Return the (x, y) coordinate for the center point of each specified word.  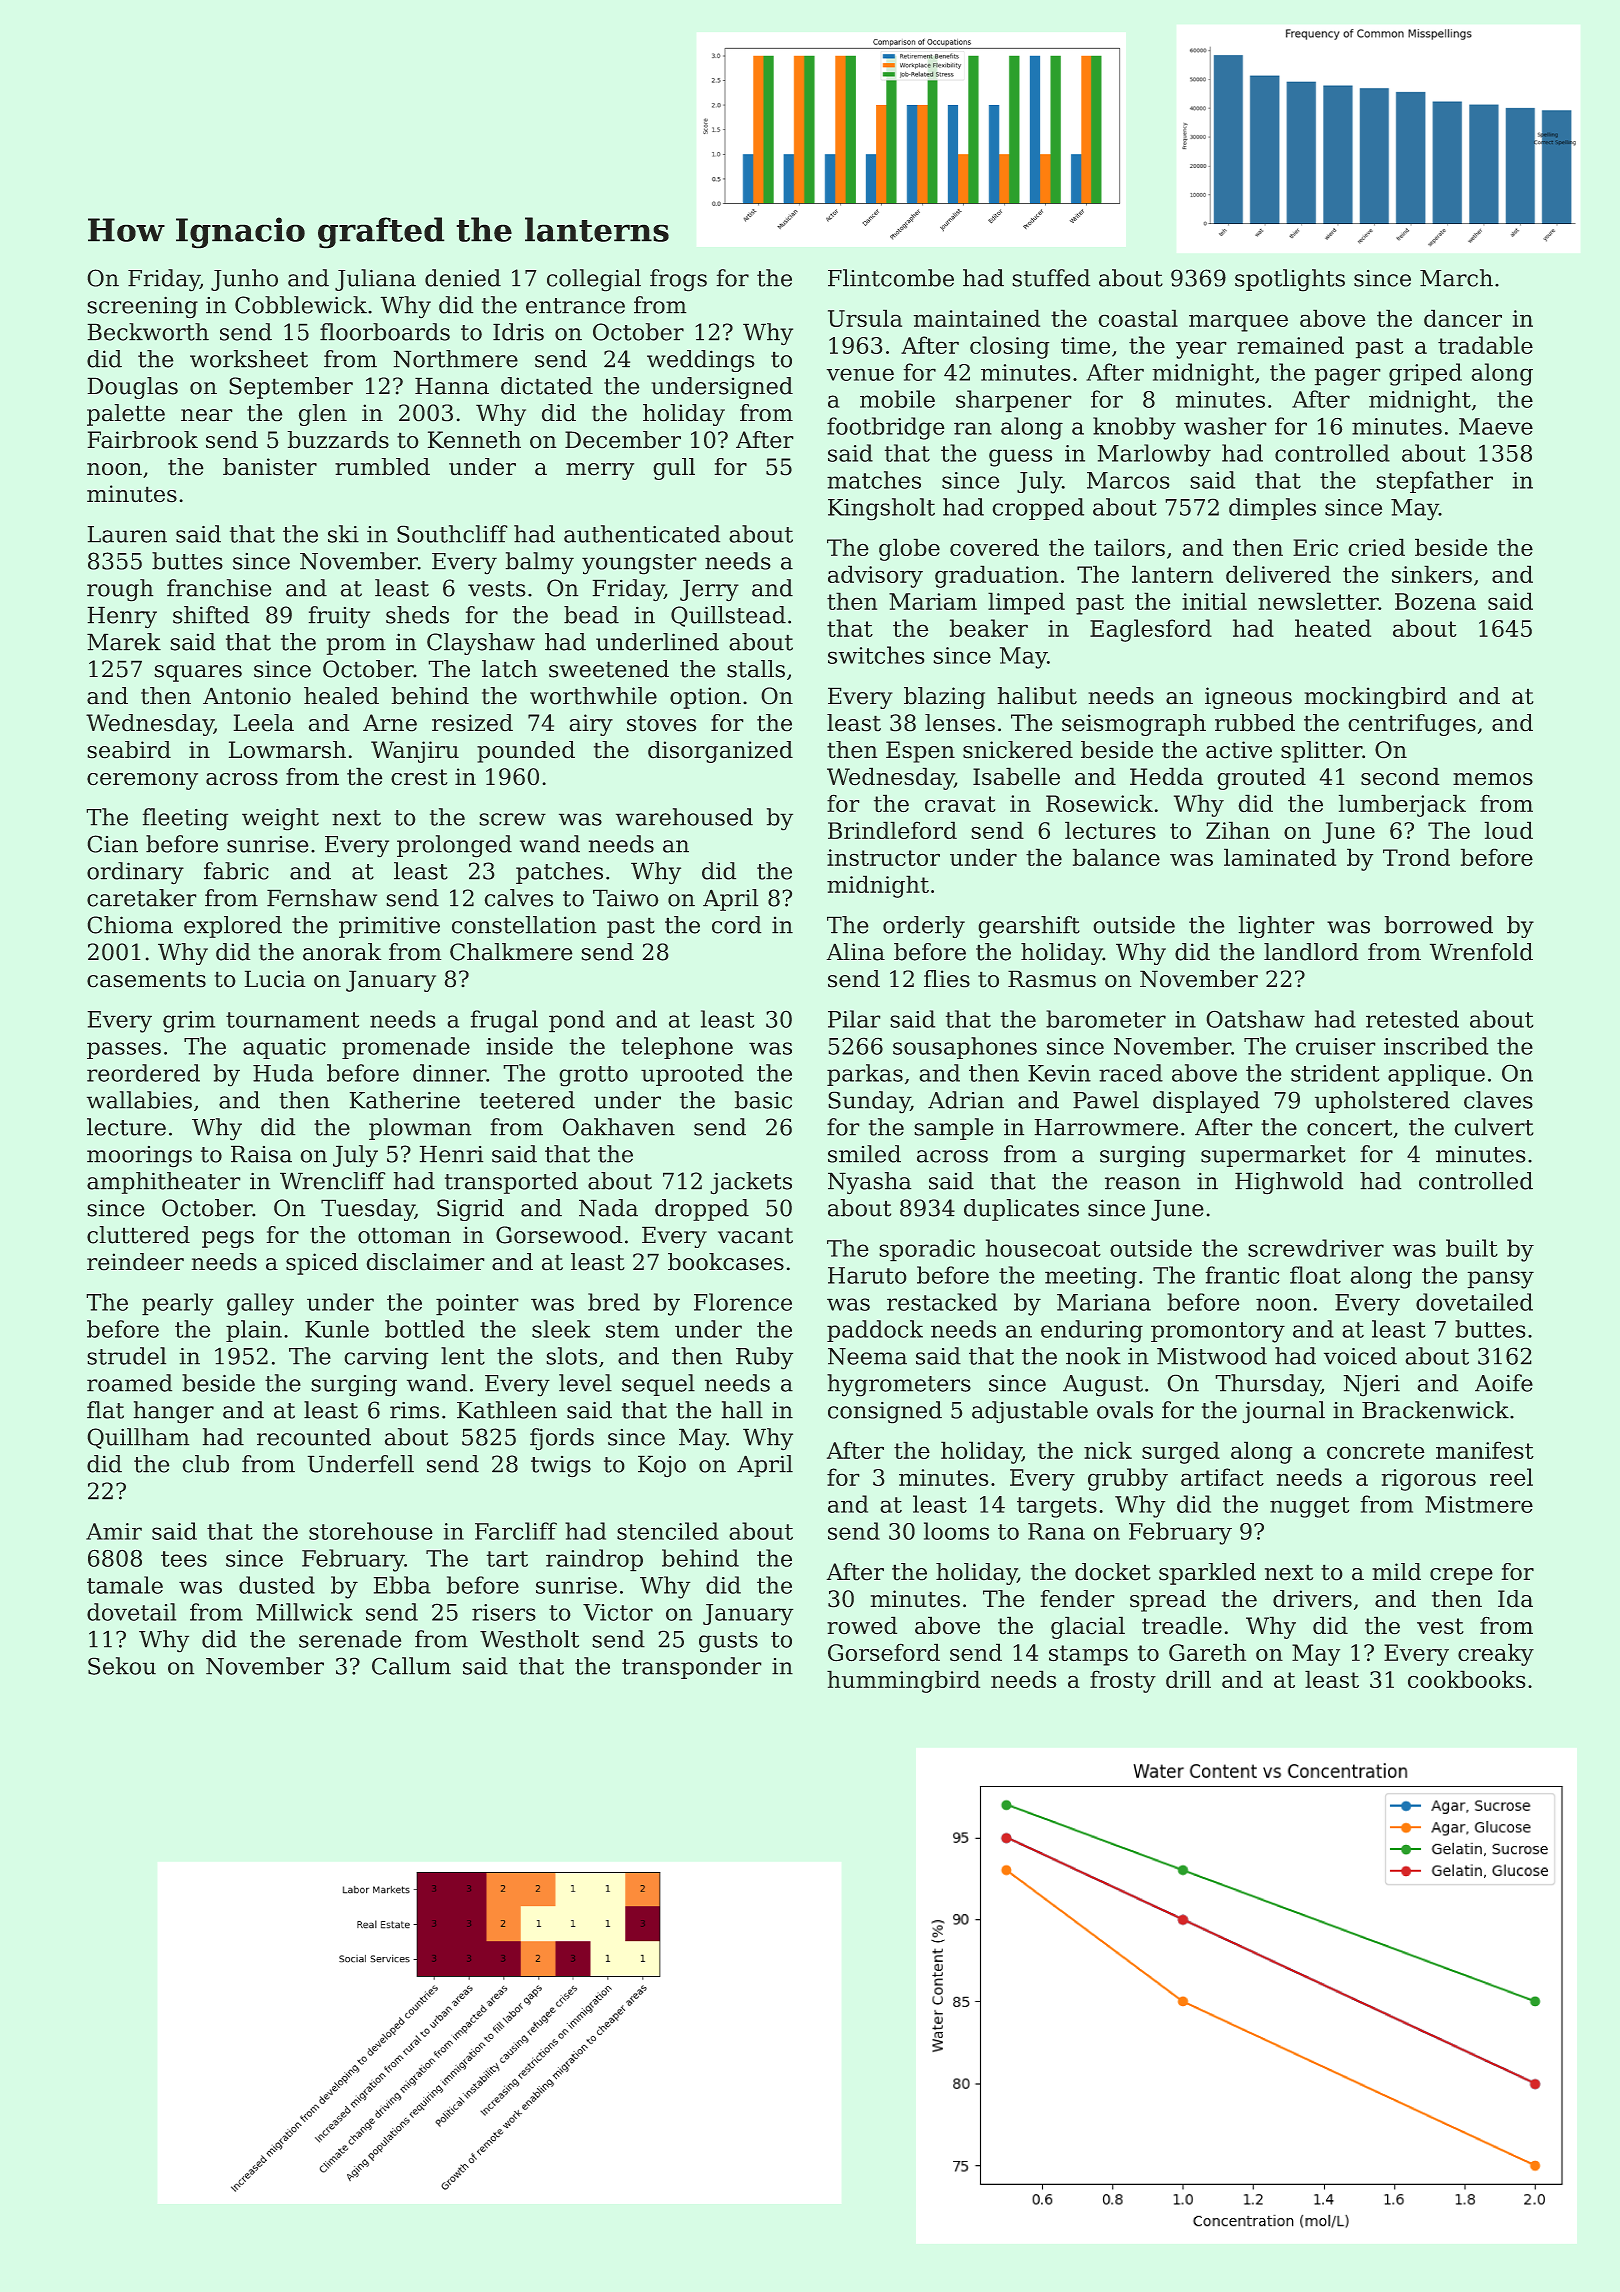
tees (184, 1559)
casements (146, 979)
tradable (1485, 345)
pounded (526, 752)
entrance (575, 306)
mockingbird (1375, 698)
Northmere (455, 359)
